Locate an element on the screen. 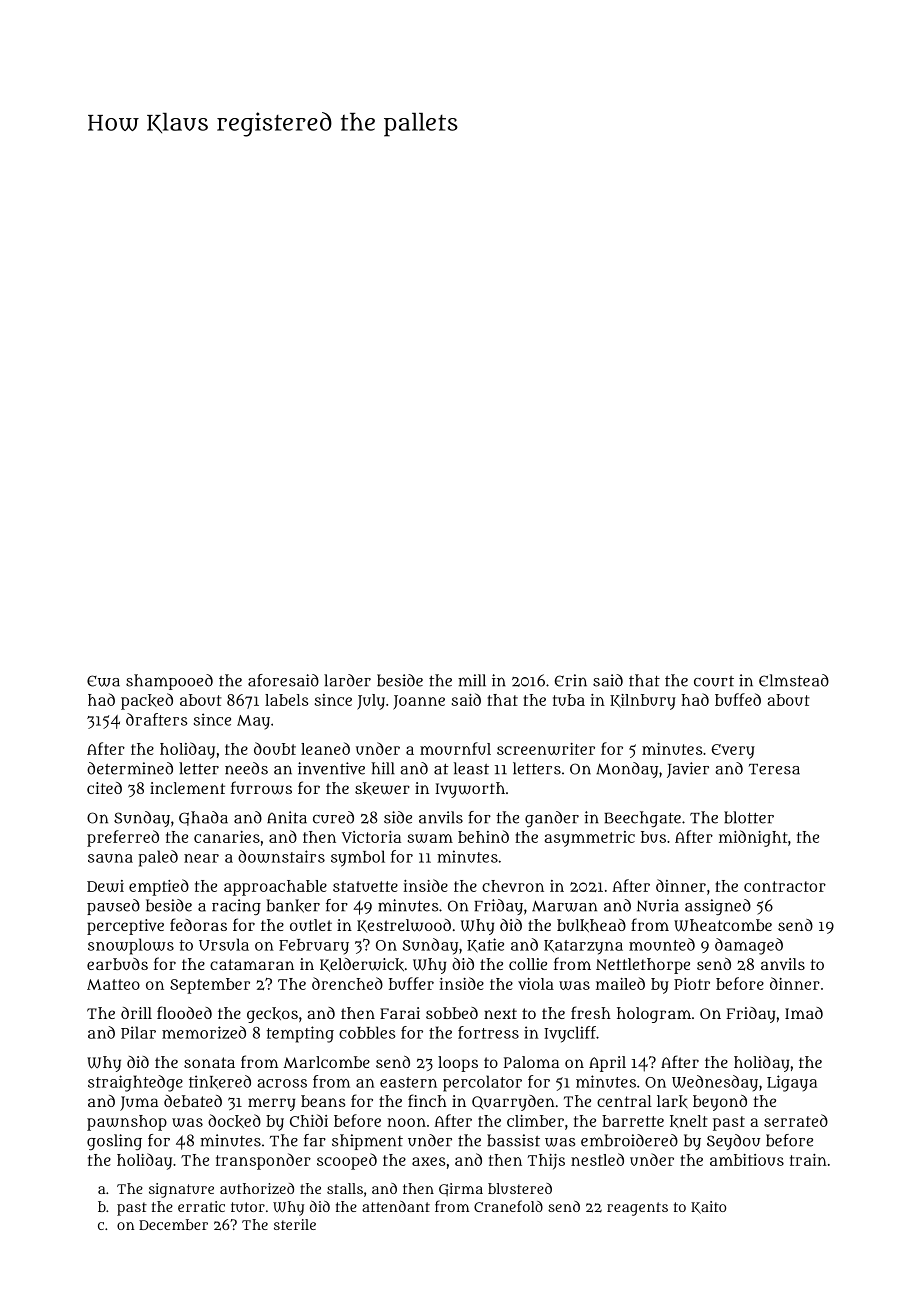  December is located at coordinates (173, 1224).
